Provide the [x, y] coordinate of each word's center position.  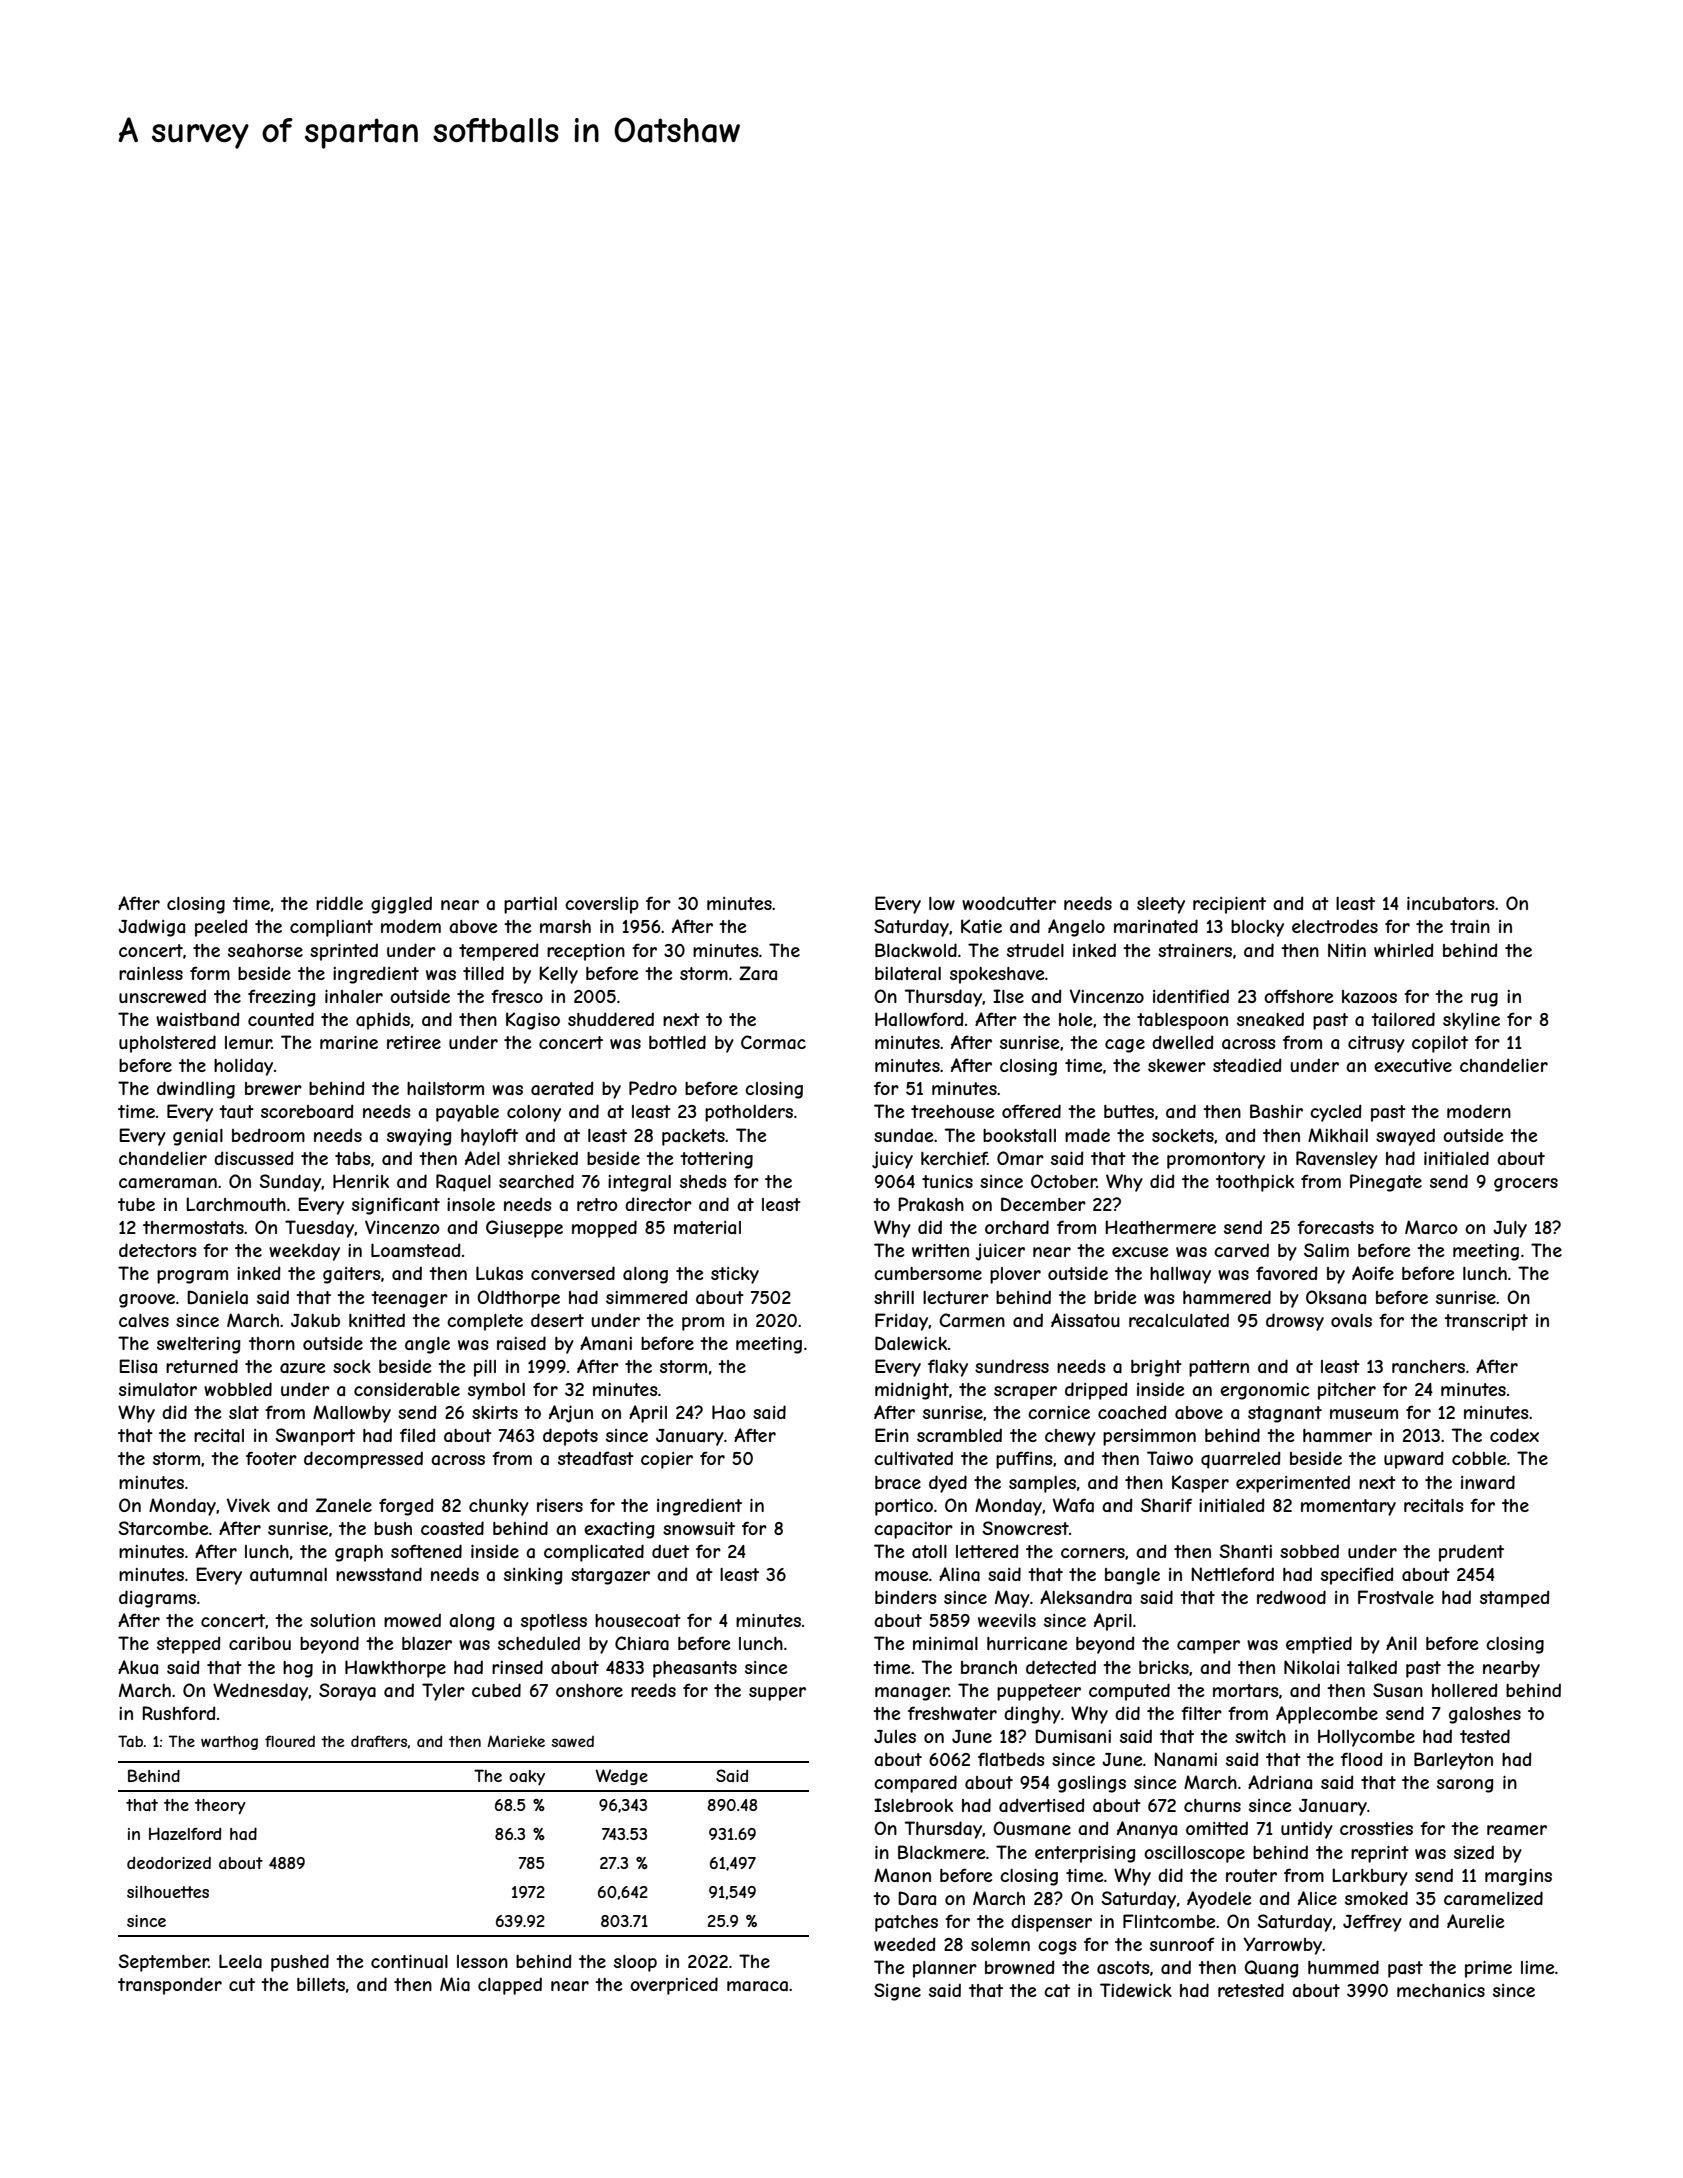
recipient [1229, 905]
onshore [589, 1690]
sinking [533, 1576]
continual [409, 1961]
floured [290, 1741]
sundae [903, 1135]
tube [136, 1204]
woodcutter [1009, 903]
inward [1488, 1482]
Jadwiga [151, 928]
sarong [1465, 1786]
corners [1093, 1553]
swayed [1405, 1137]
